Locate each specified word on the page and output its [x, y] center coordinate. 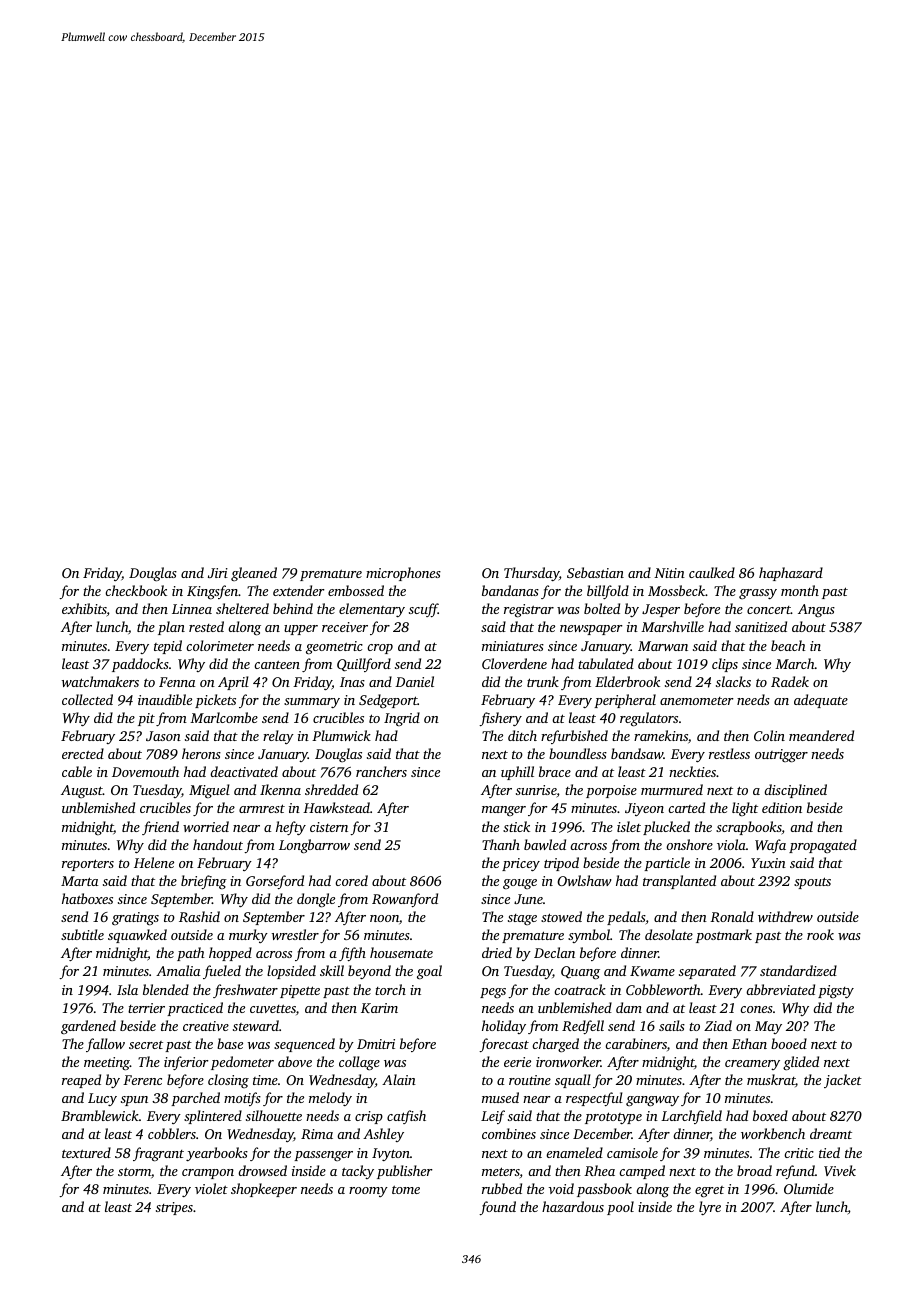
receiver [345, 627]
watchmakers [100, 681]
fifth [352, 954]
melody [330, 1099]
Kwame [652, 971]
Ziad [718, 1025]
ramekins [661, 735]
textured [86, 1152]
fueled [222, 972]
